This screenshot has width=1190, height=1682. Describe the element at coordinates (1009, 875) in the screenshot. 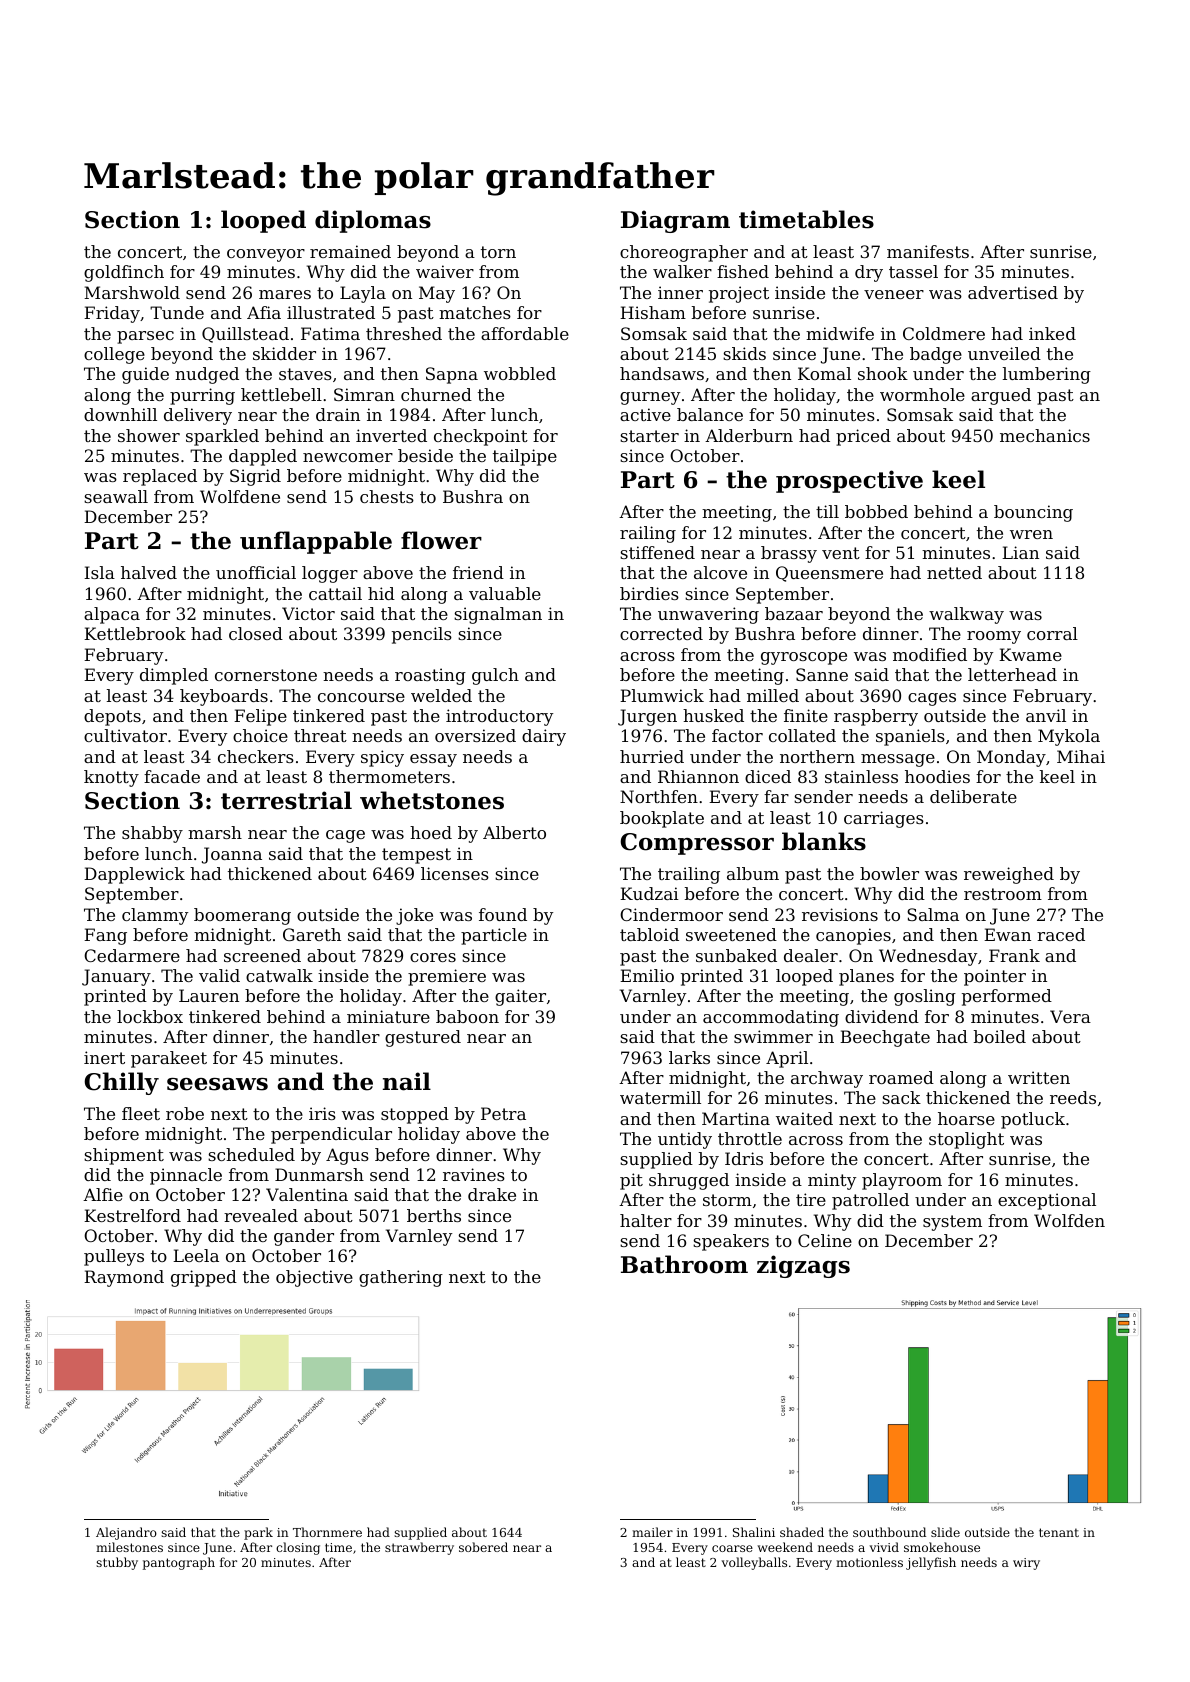

I see `reweighed` at that location.
